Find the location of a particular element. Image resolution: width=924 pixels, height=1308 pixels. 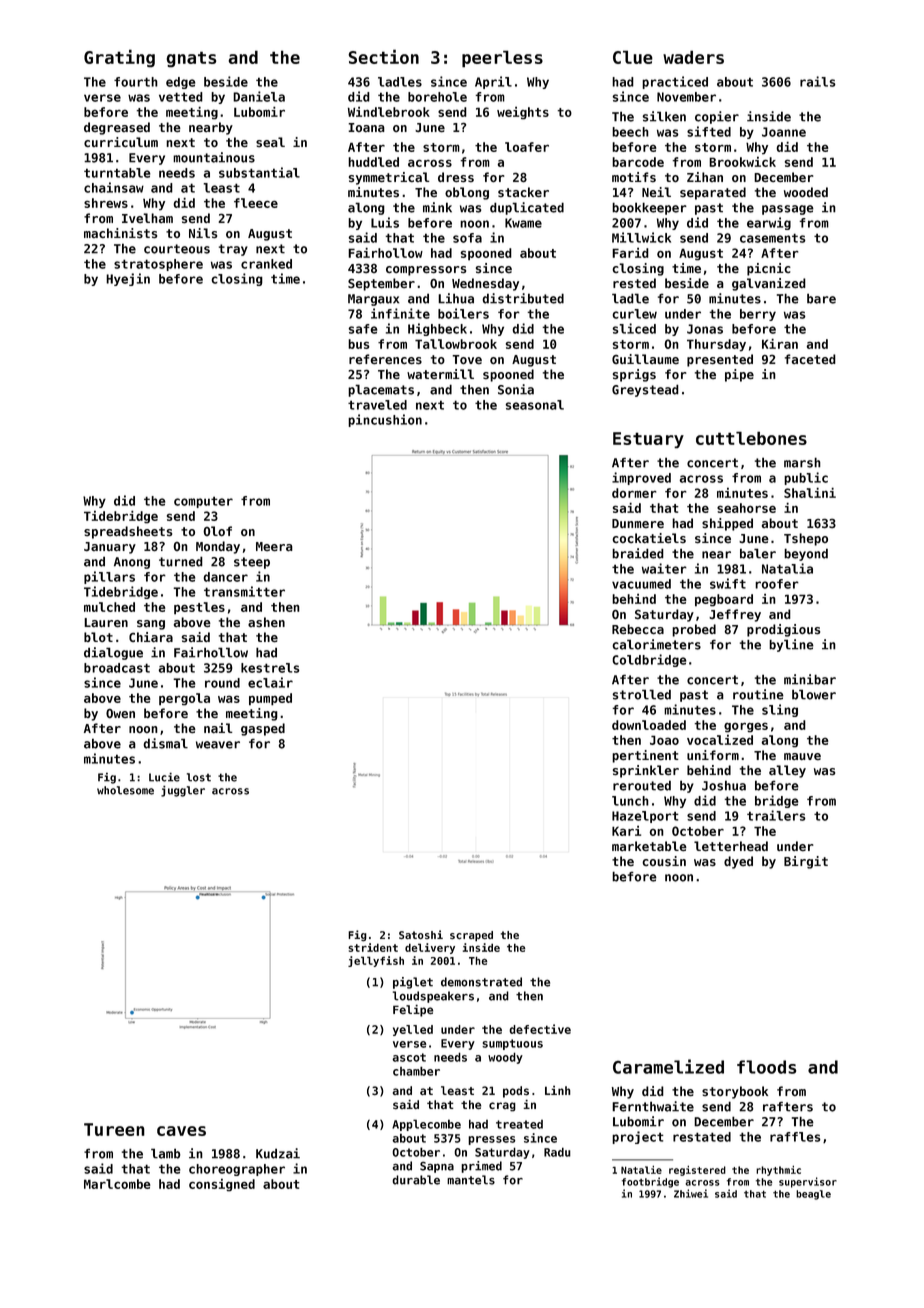

presses is located at coordinates (492, 1140).
